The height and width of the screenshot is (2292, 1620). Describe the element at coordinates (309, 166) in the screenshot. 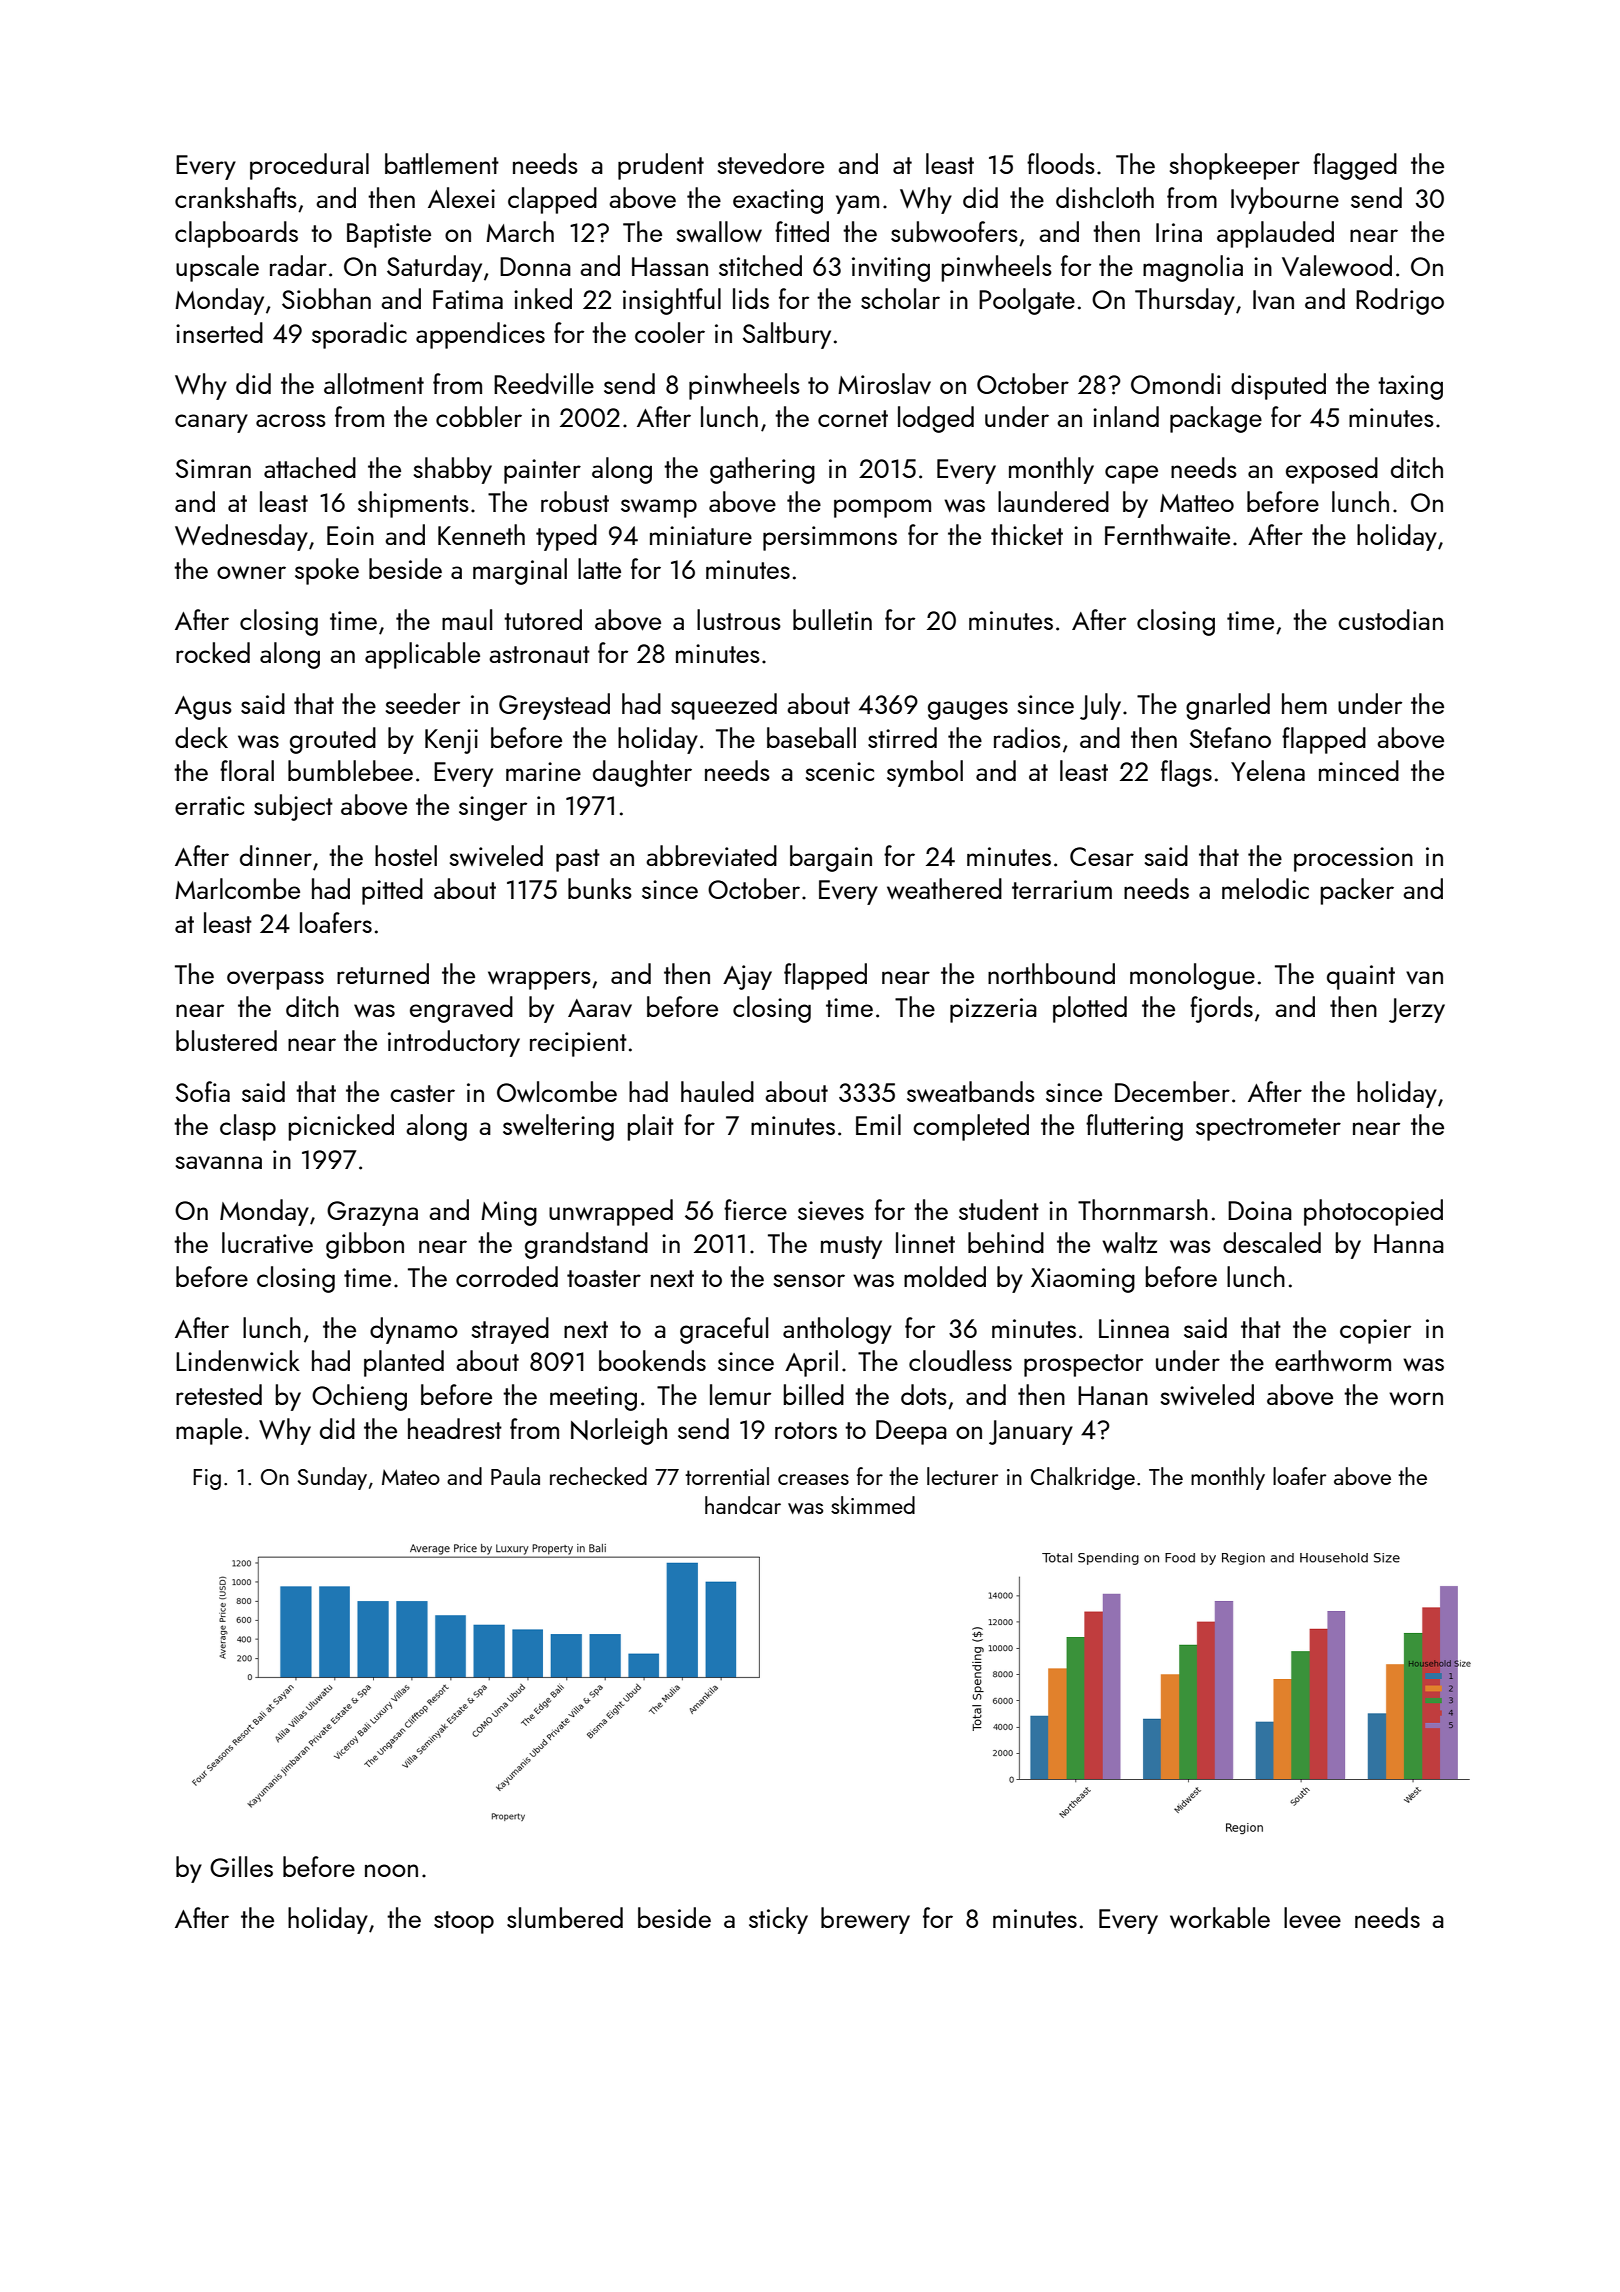

I see `procedural` at that location.
